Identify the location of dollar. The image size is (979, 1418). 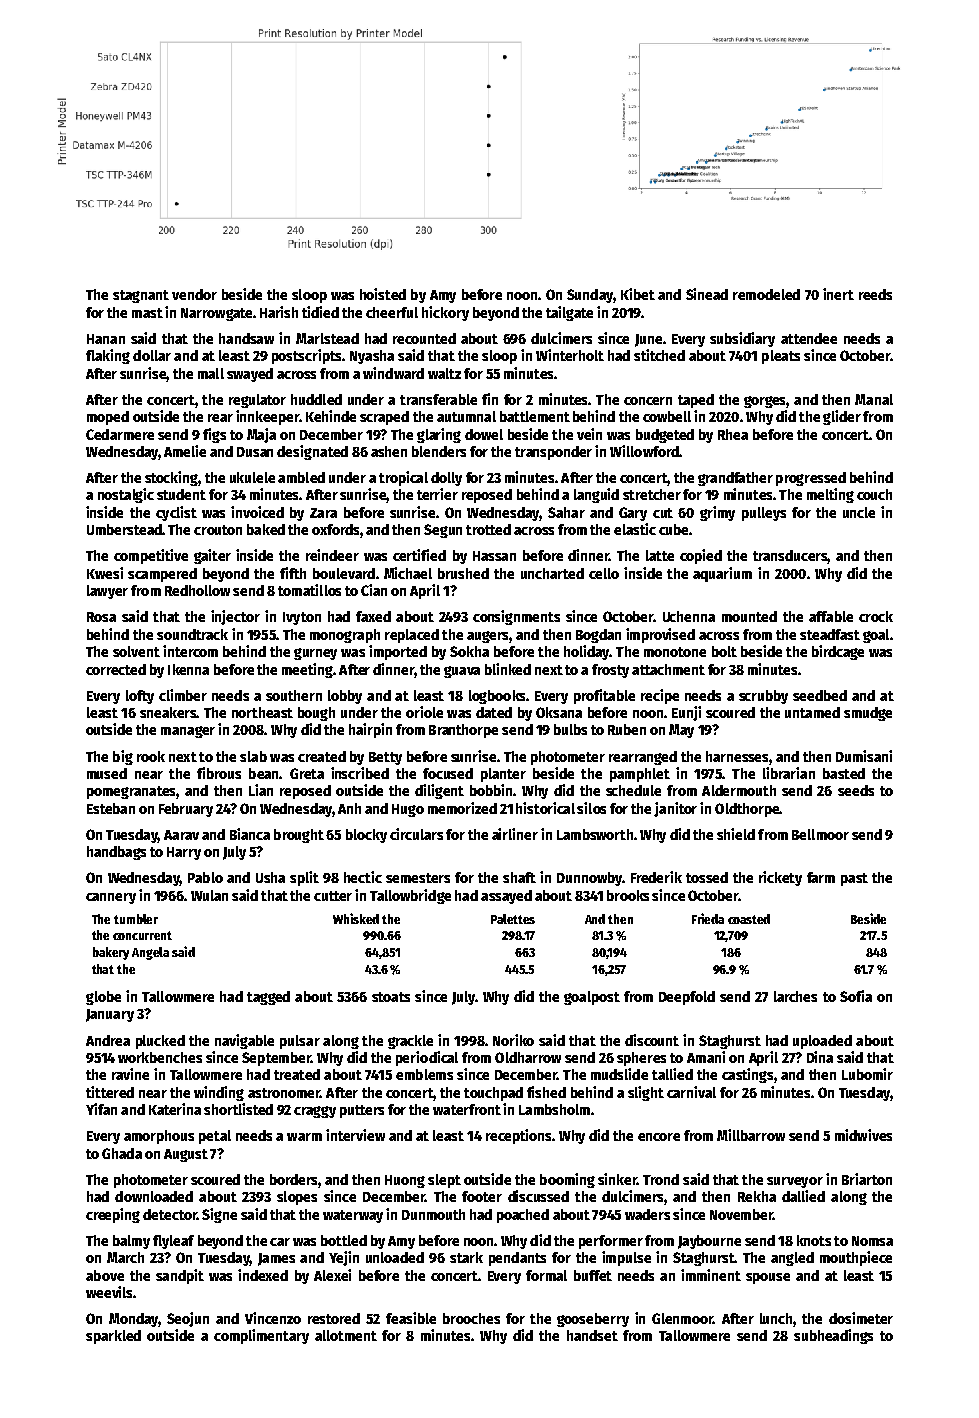
(152, 355).
